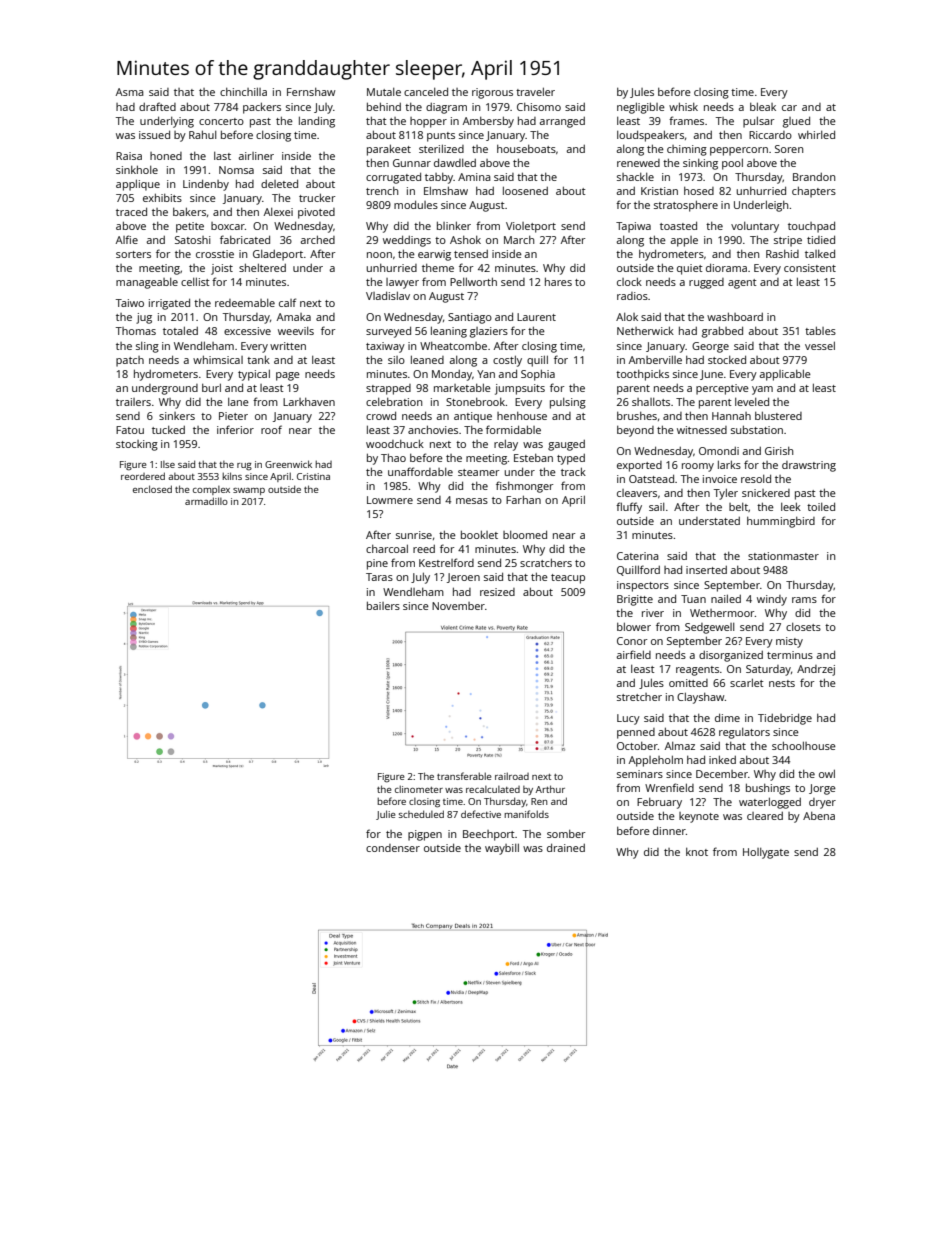 Image resolution: width=952 pixels, height=1233 pixels. I want to click on Taras, so click(379, 577).
